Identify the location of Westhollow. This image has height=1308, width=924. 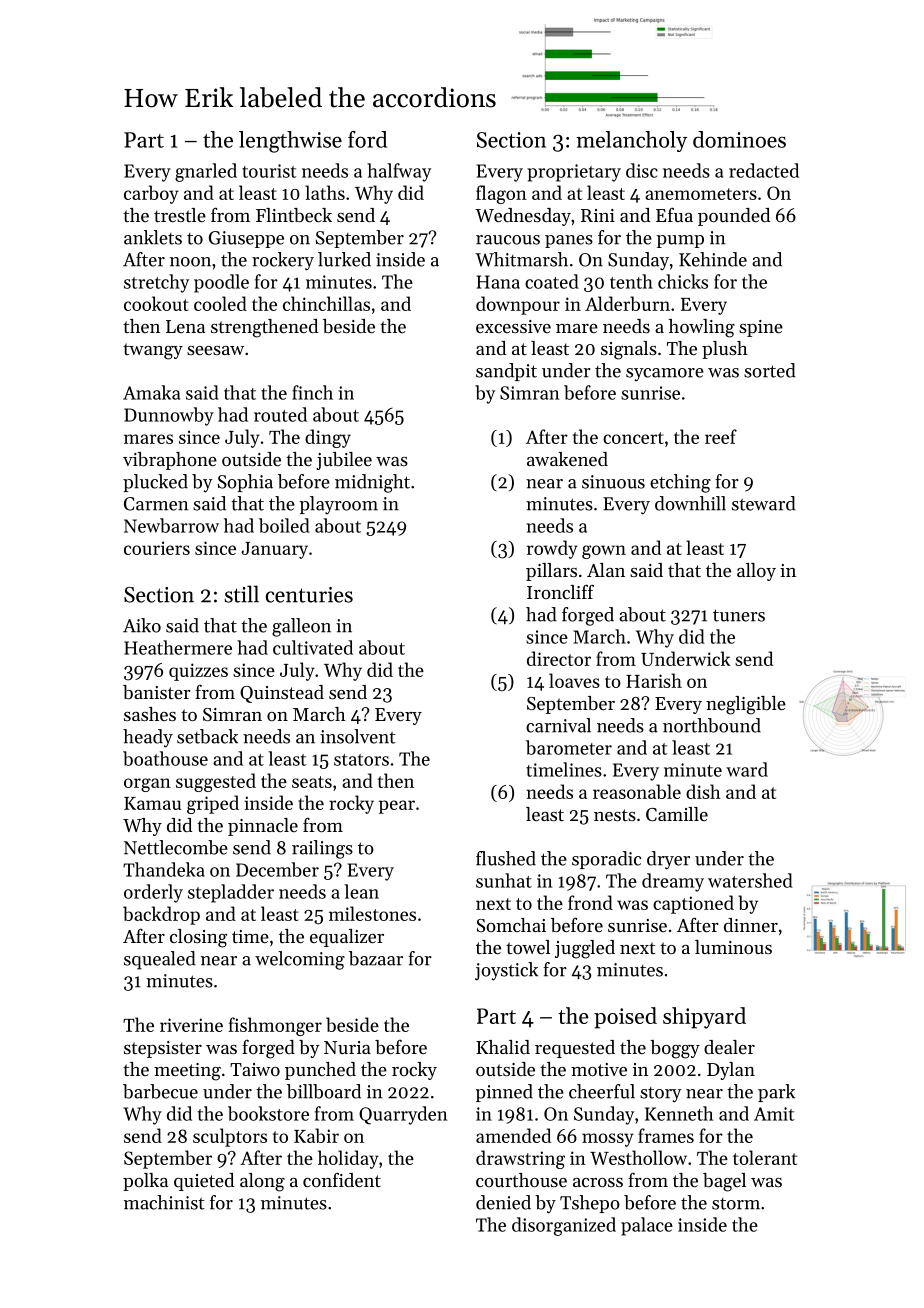
(638, 1157).
